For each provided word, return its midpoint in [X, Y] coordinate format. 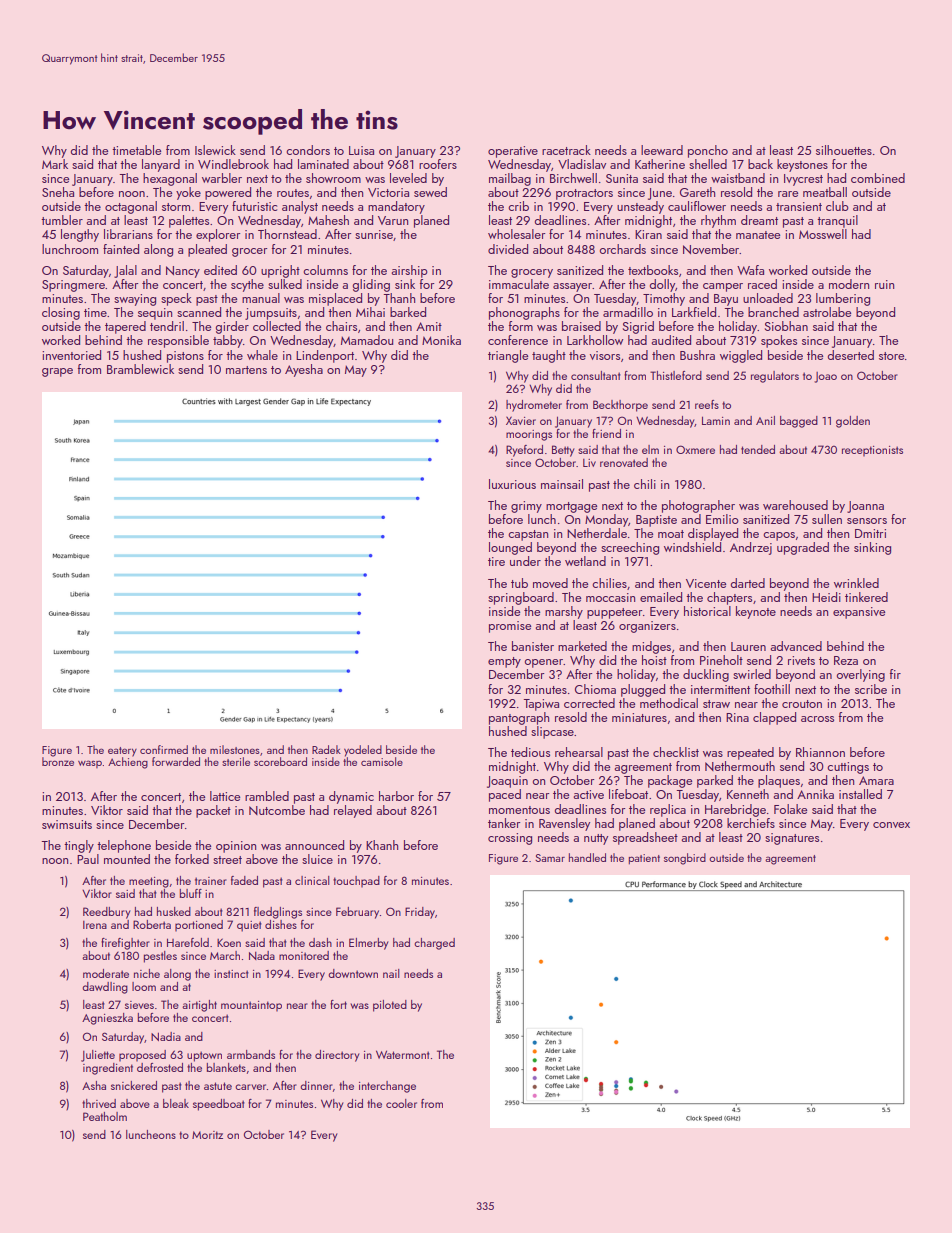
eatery [122, 752]
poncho [708, 151]
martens [246, 370]
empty [504, 662]
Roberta [152, 924]
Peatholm [105, 1116]
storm [176, 207]
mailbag [510, 179]
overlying [861, 675]
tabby [228, 341]
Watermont [403, 1054]
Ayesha [304, 370]
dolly [662, 285]
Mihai [370, 312]
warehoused [795, 505]
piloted [390, 1006]
